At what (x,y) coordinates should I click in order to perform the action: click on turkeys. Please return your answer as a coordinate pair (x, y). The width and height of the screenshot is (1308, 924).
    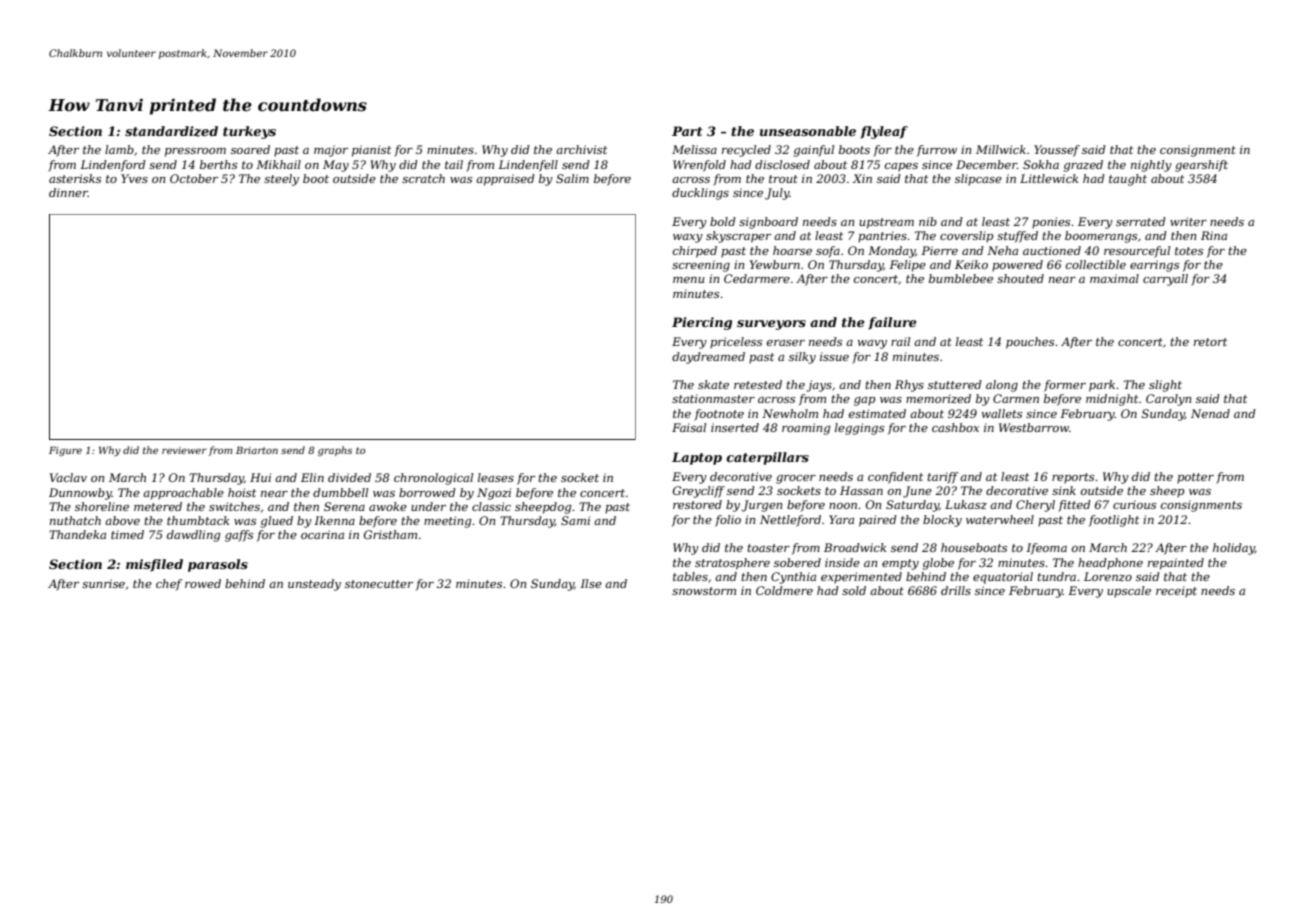
    Looking at the image, I should click on (249, 132).
